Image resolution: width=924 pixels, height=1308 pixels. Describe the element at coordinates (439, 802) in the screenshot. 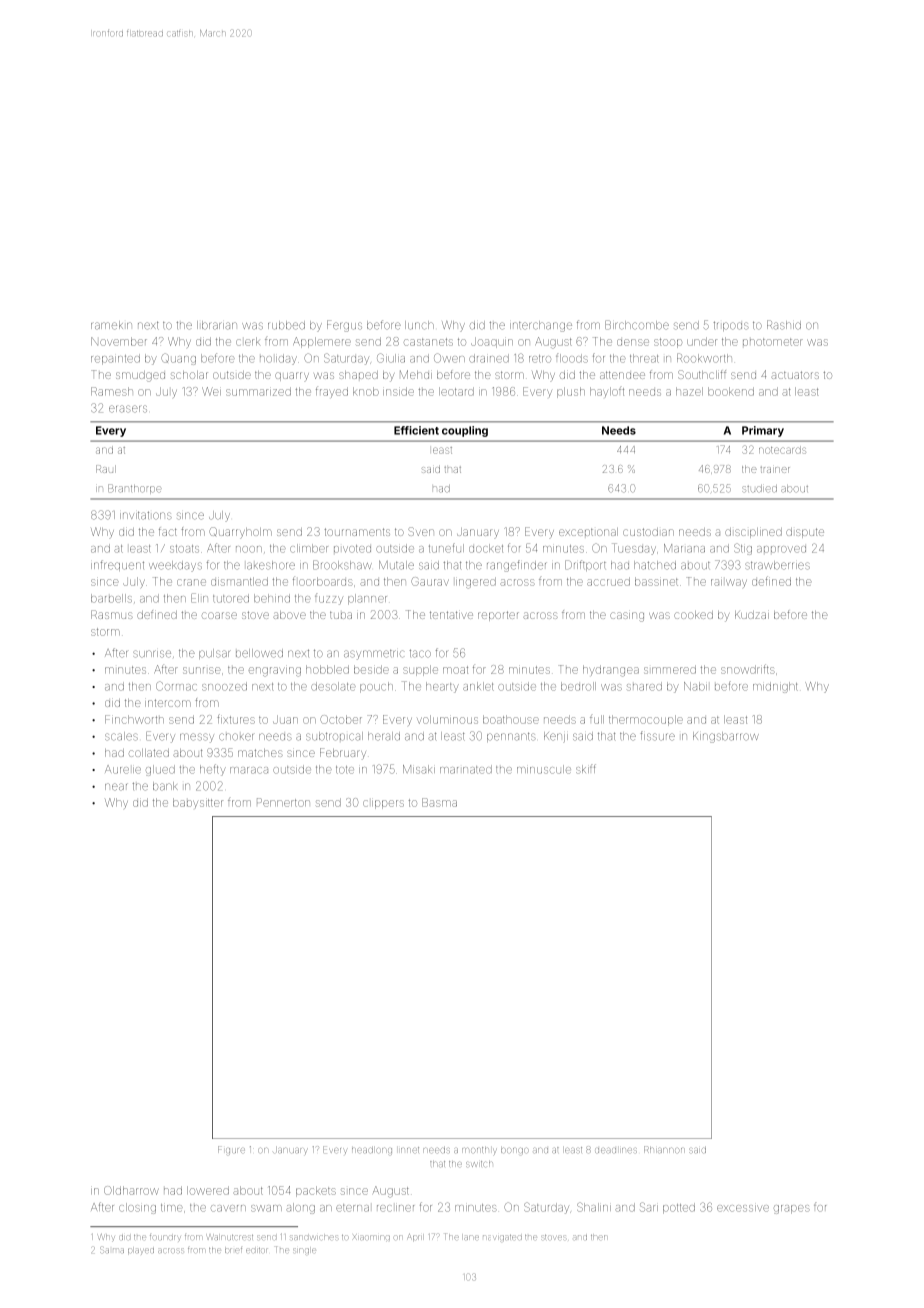

I see `Basma` at that location.
